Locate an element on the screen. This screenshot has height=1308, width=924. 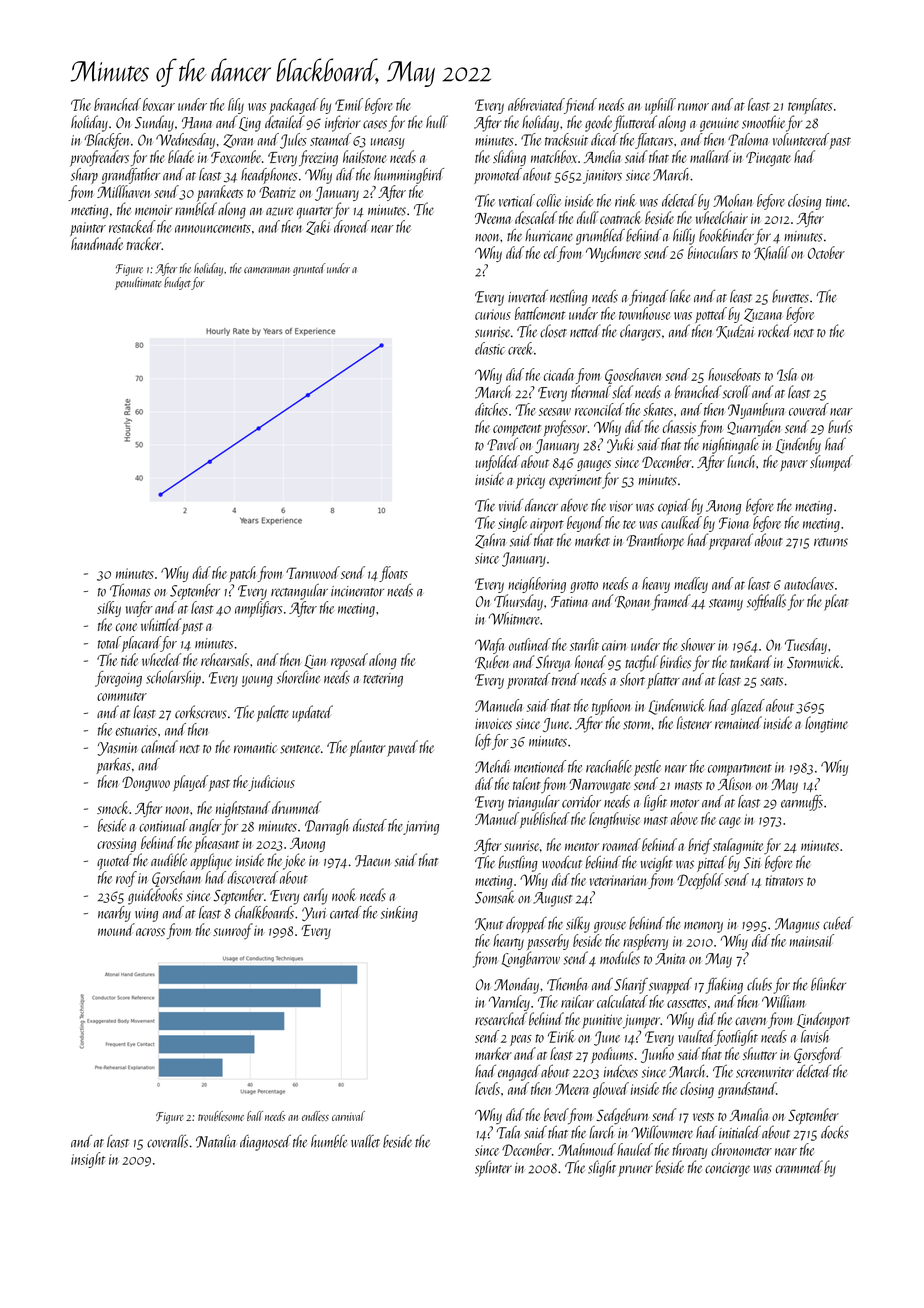
concierge is located at coordinates (727, 1170).
